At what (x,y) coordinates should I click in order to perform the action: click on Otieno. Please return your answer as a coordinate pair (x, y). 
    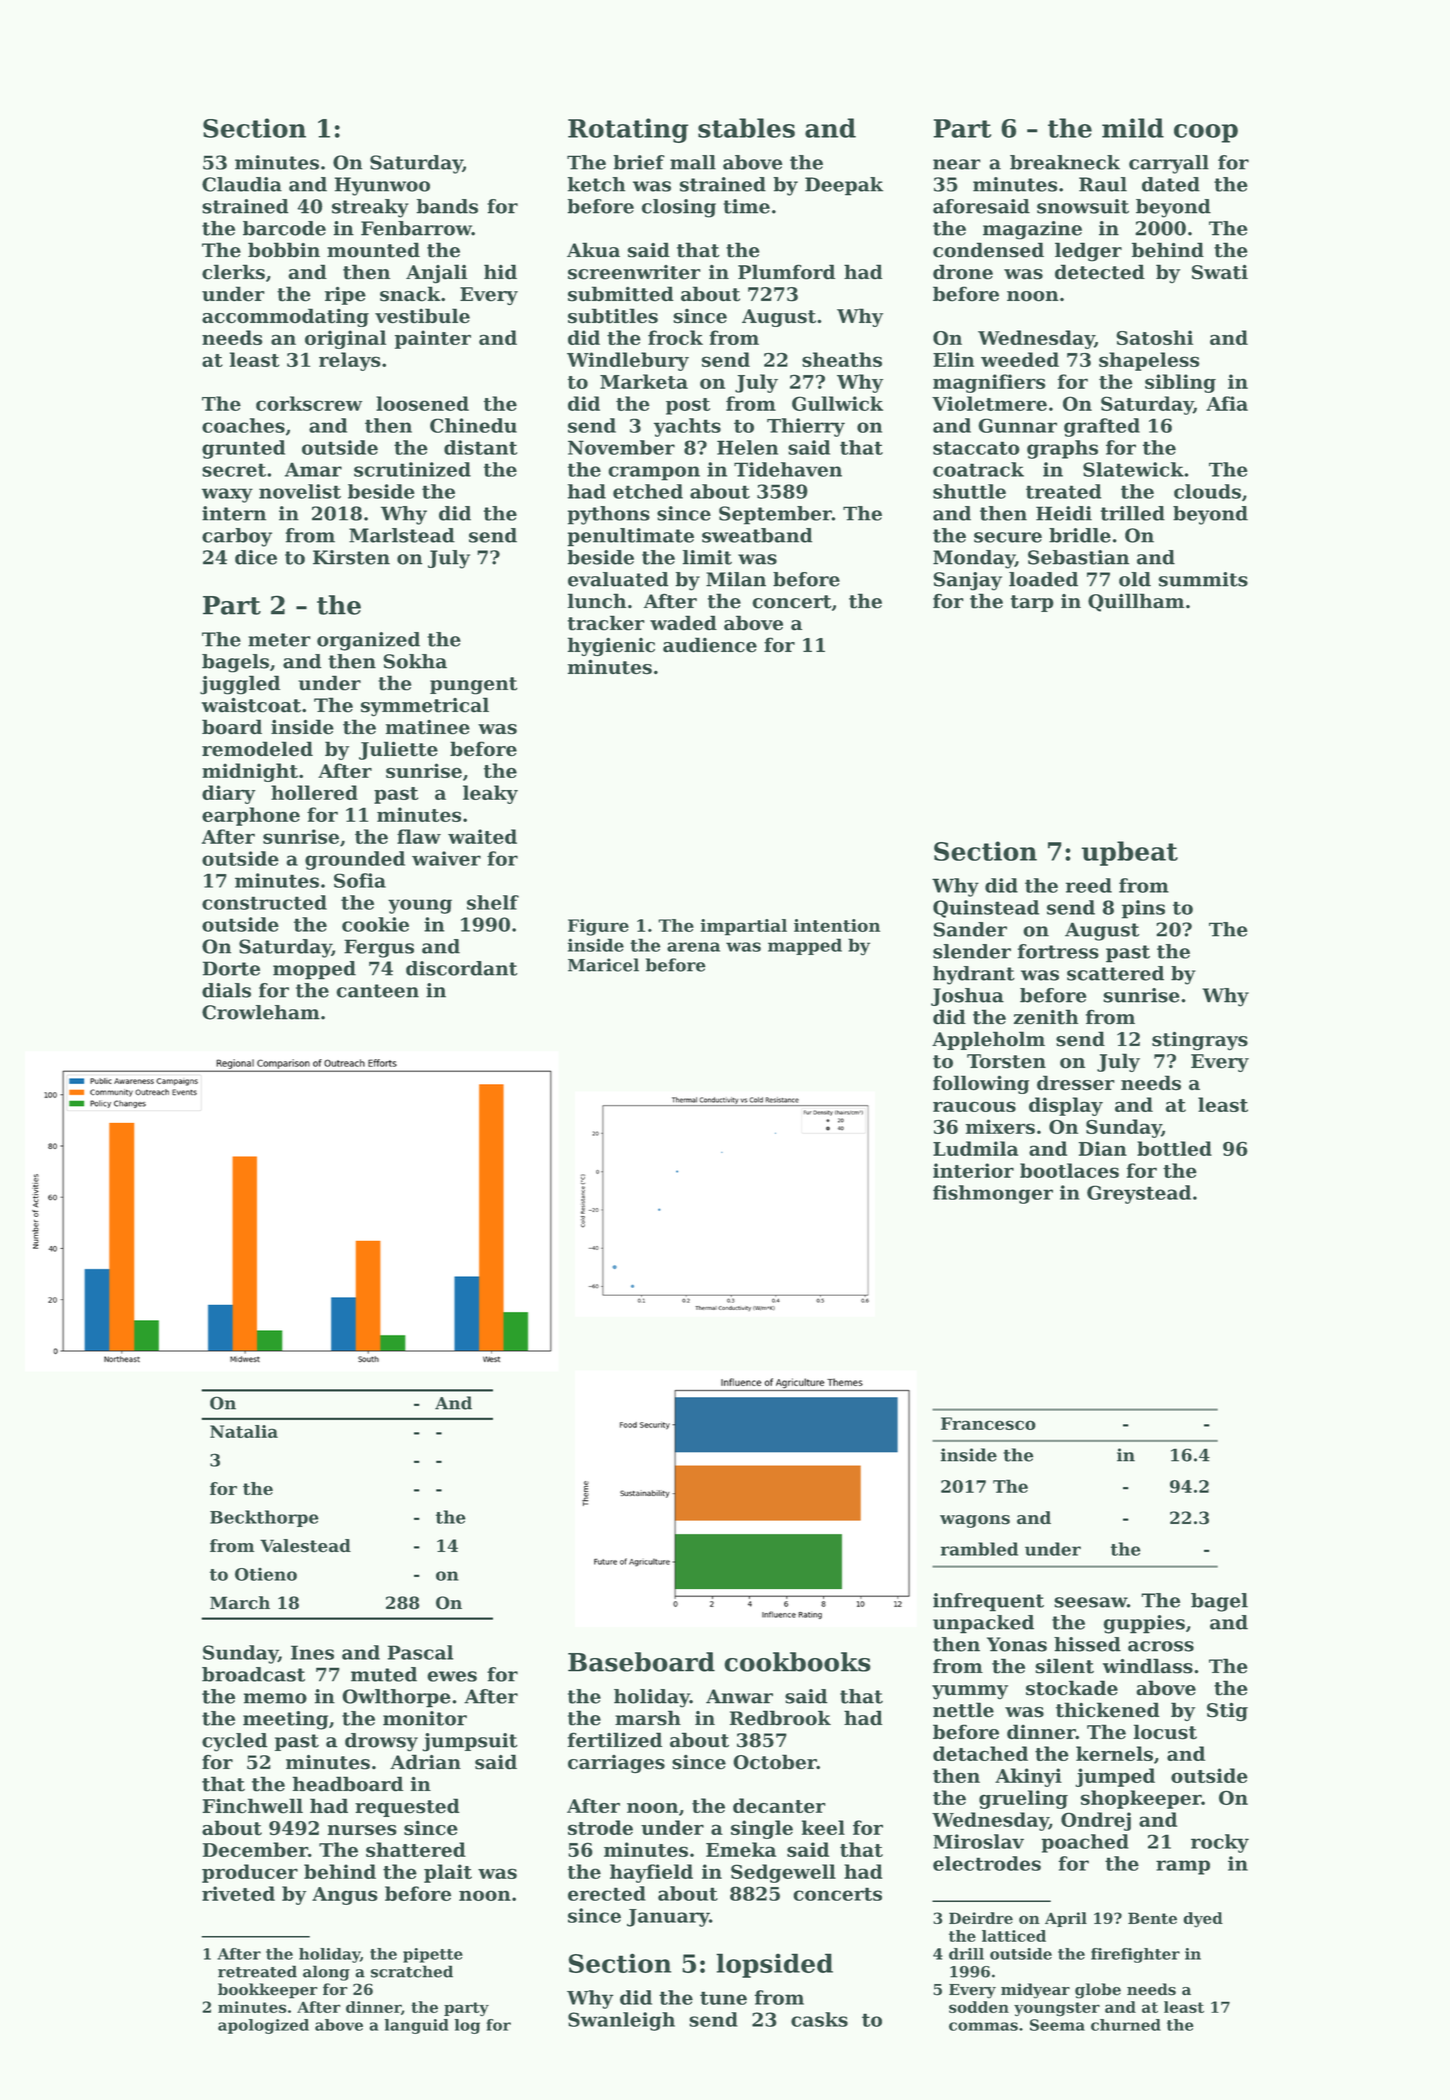
    Looking at the image, I should click on (266, 1574).
